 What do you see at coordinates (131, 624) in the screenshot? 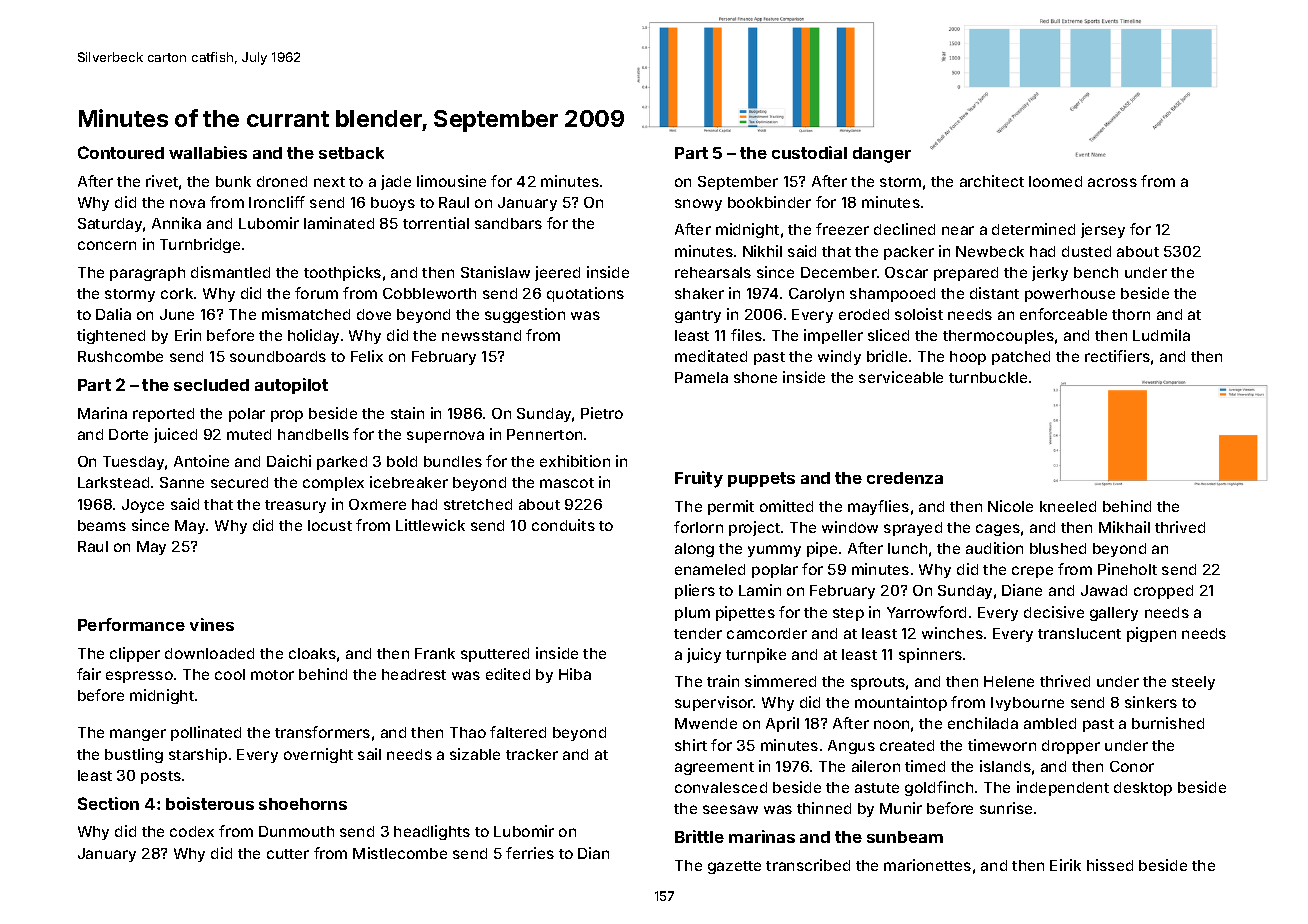
I see `Performance` at bounding box center [131, 624].
